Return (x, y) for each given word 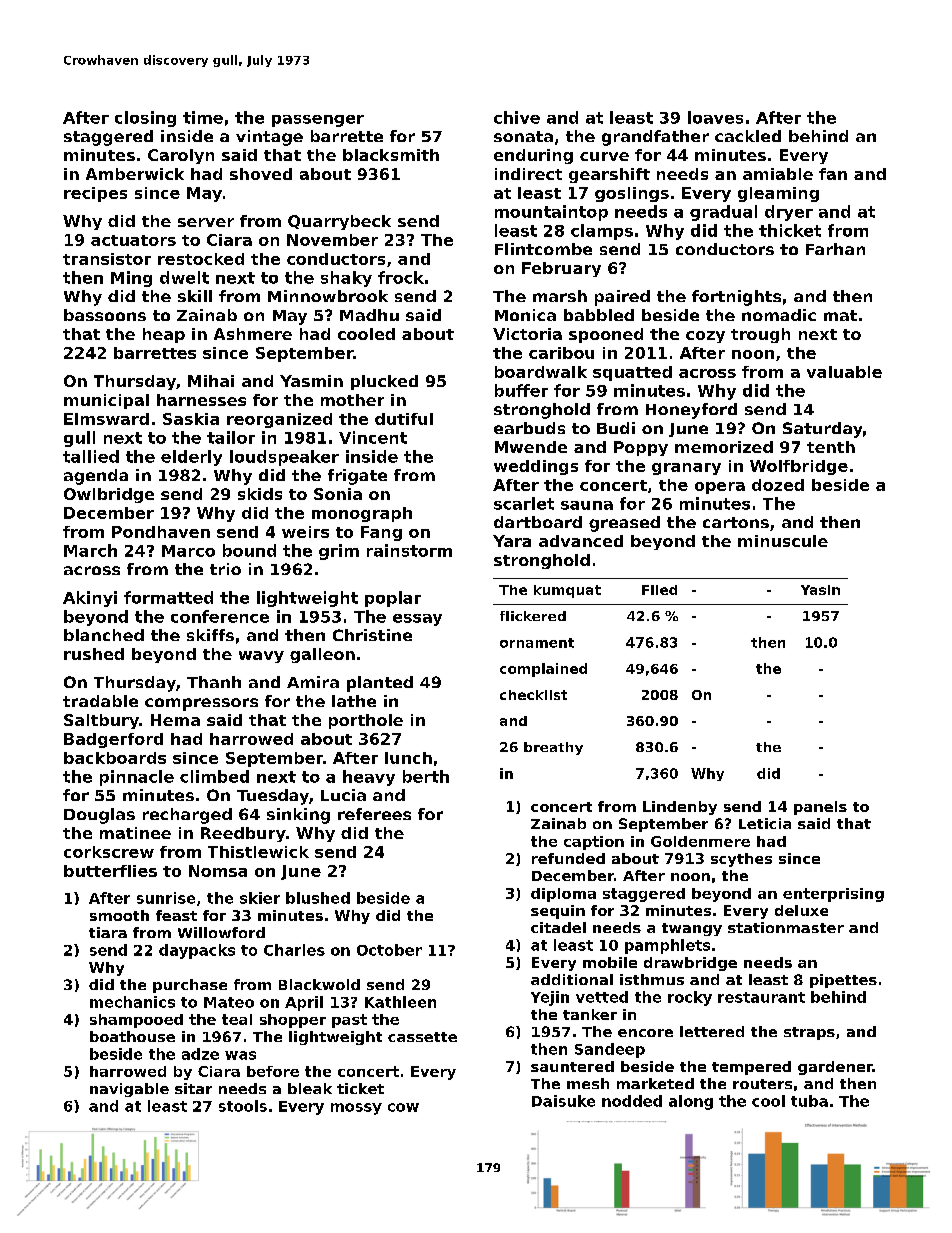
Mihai (211, 381)
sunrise (166, 898)
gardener (835, 1068)
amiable (778, 174)
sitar (193, 1088)
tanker (590, 1014)
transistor (107, 259)
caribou (561, 353)
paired (622, 298)
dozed (778, 485)
